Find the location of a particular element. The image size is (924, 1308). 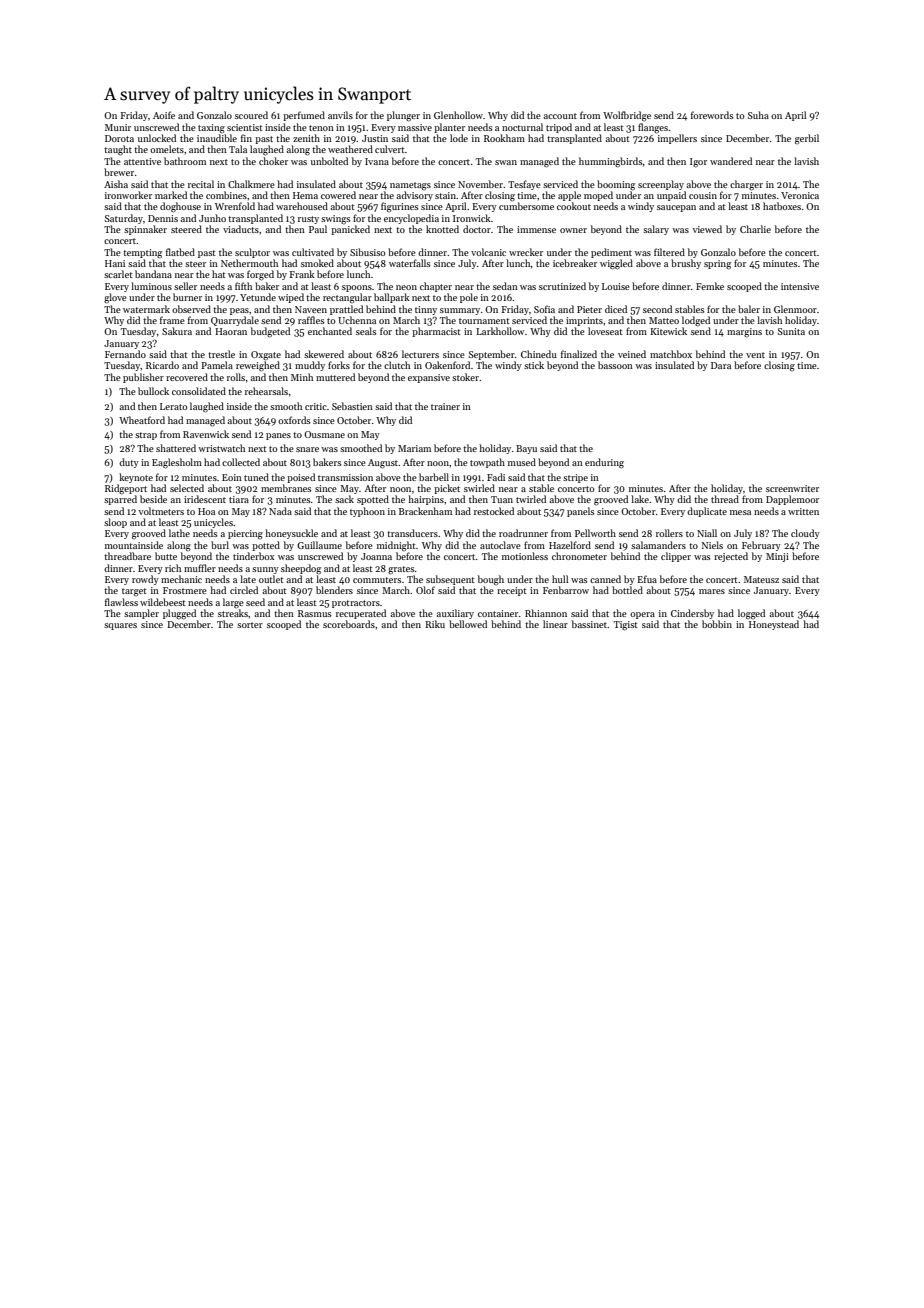

Aoife is located at coordinates (164, 115).
